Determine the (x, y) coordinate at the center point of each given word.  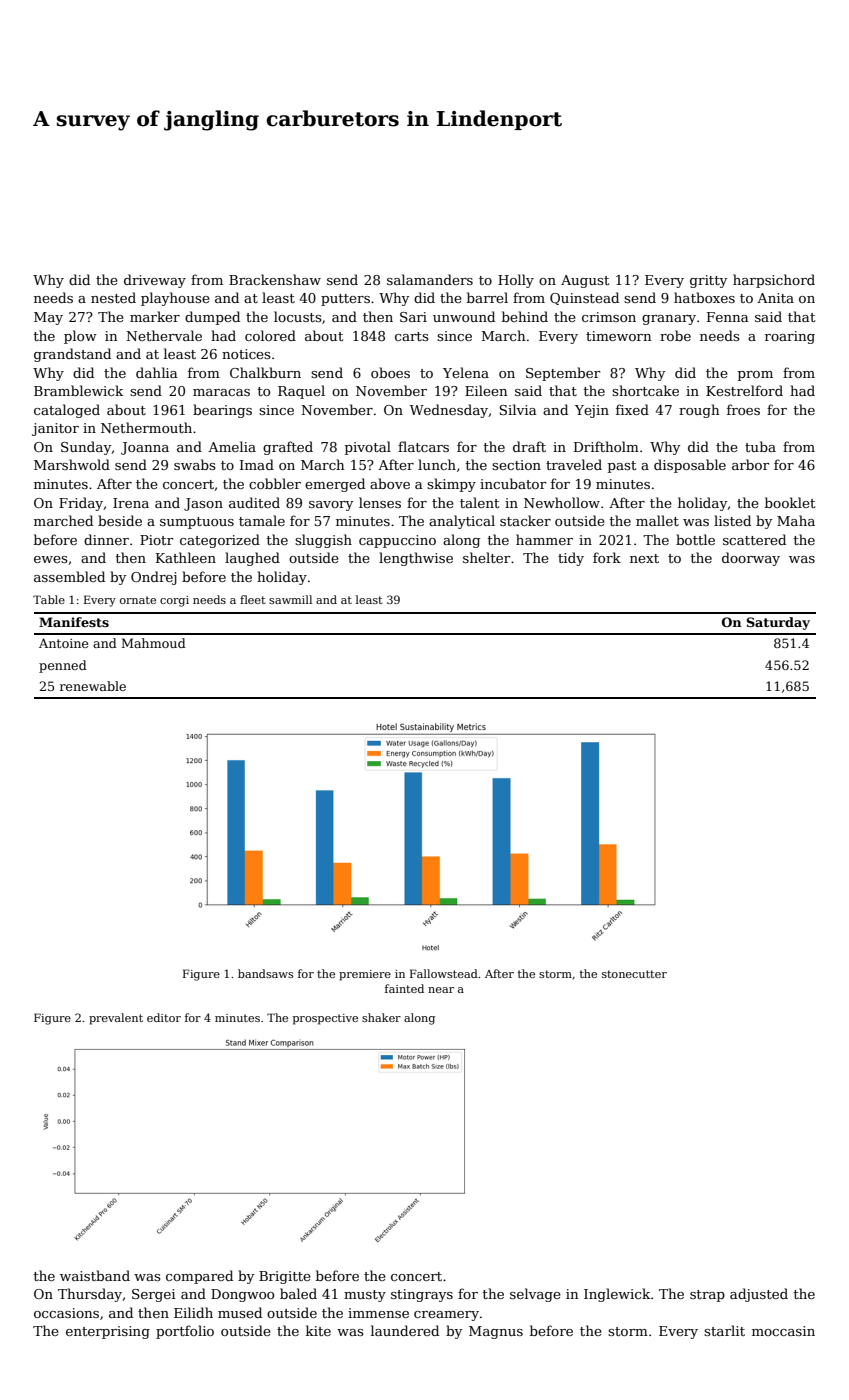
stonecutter (634, 974)
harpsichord (774, 281)
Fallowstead (444, 973)
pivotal (368, 448)
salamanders (430, 279)
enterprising (108, 1332)
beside (120, 520)
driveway (155, 281)
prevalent (116, 1019)
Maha (796, 520)
